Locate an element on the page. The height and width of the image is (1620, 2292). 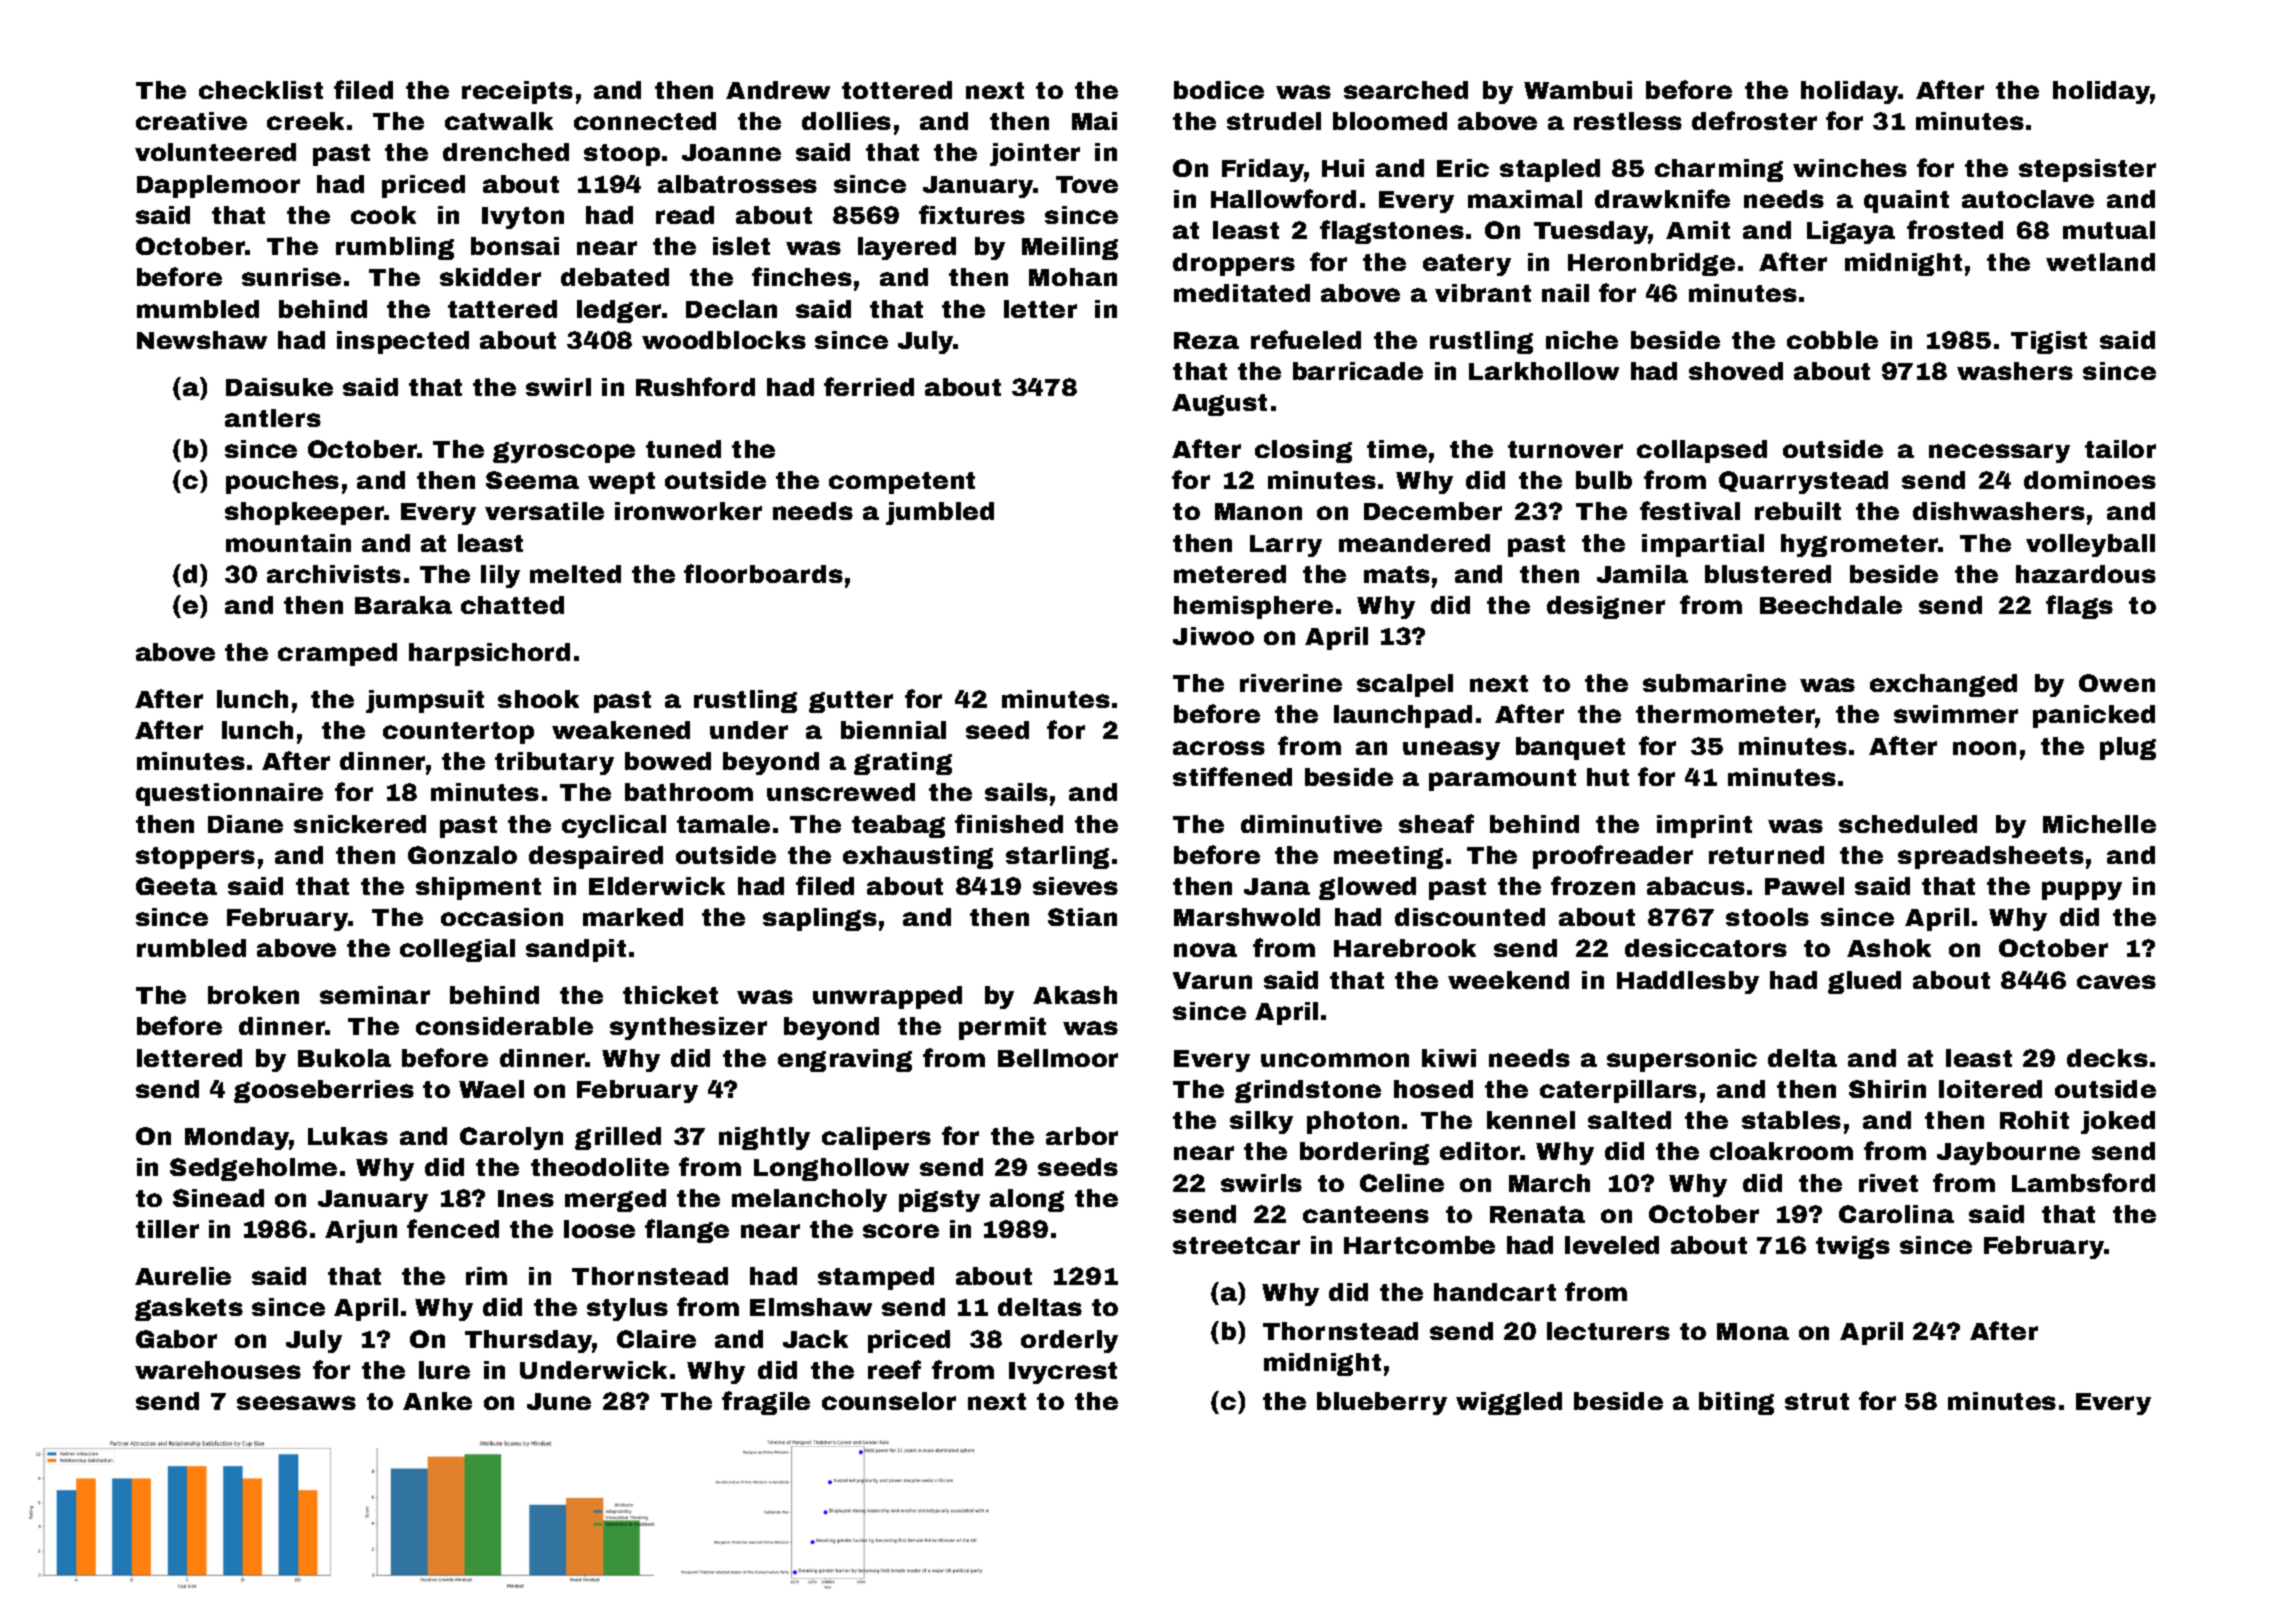
exchanged is located at coordinates (1943, 685).
